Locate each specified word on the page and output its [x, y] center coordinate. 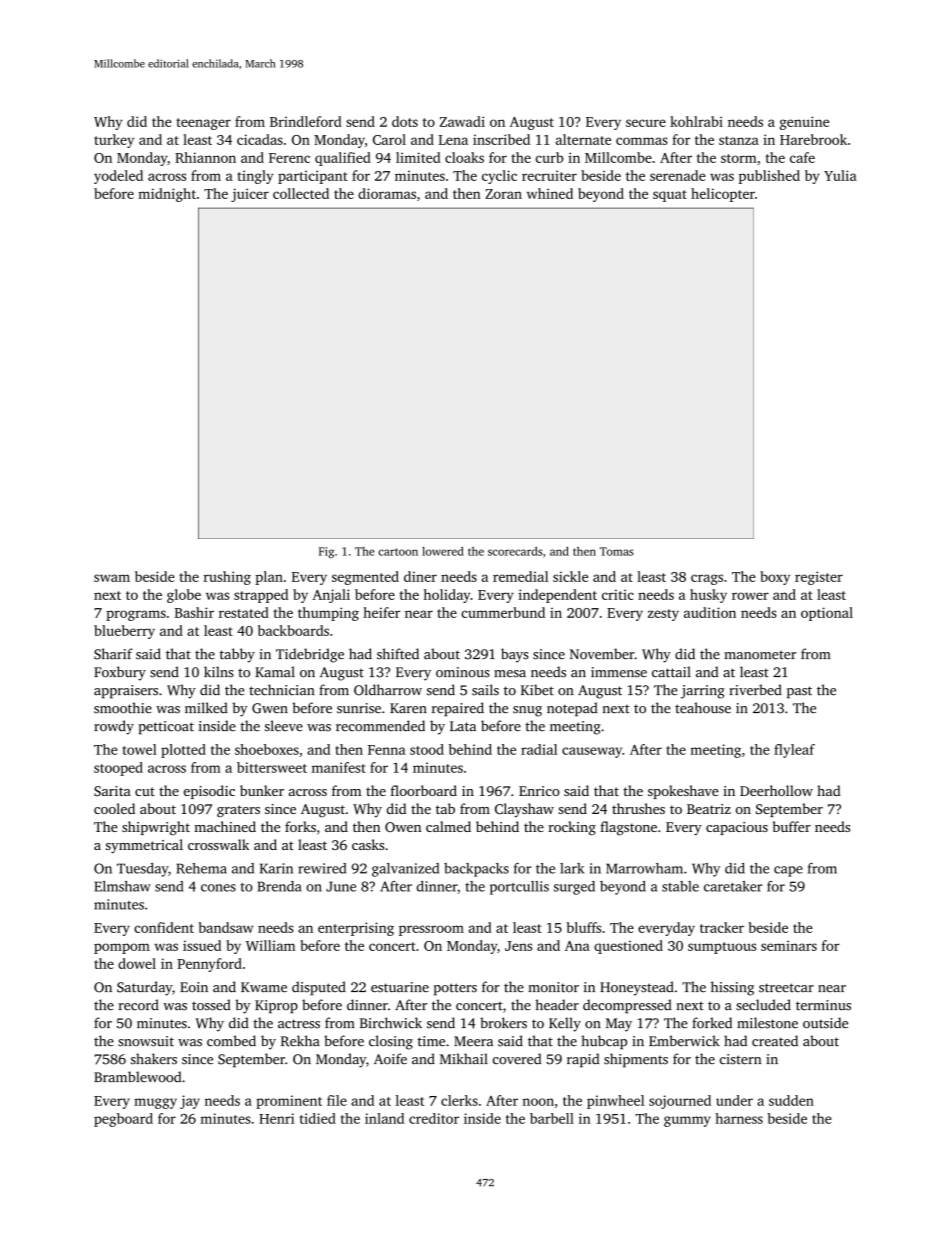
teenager [203, 124]
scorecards [515, 551]
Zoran [503, 194]
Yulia [840, 175]
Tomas [617, 551]
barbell [552, 1118]
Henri [276, 1118]
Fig [326, 552]
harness [739, 1118]
